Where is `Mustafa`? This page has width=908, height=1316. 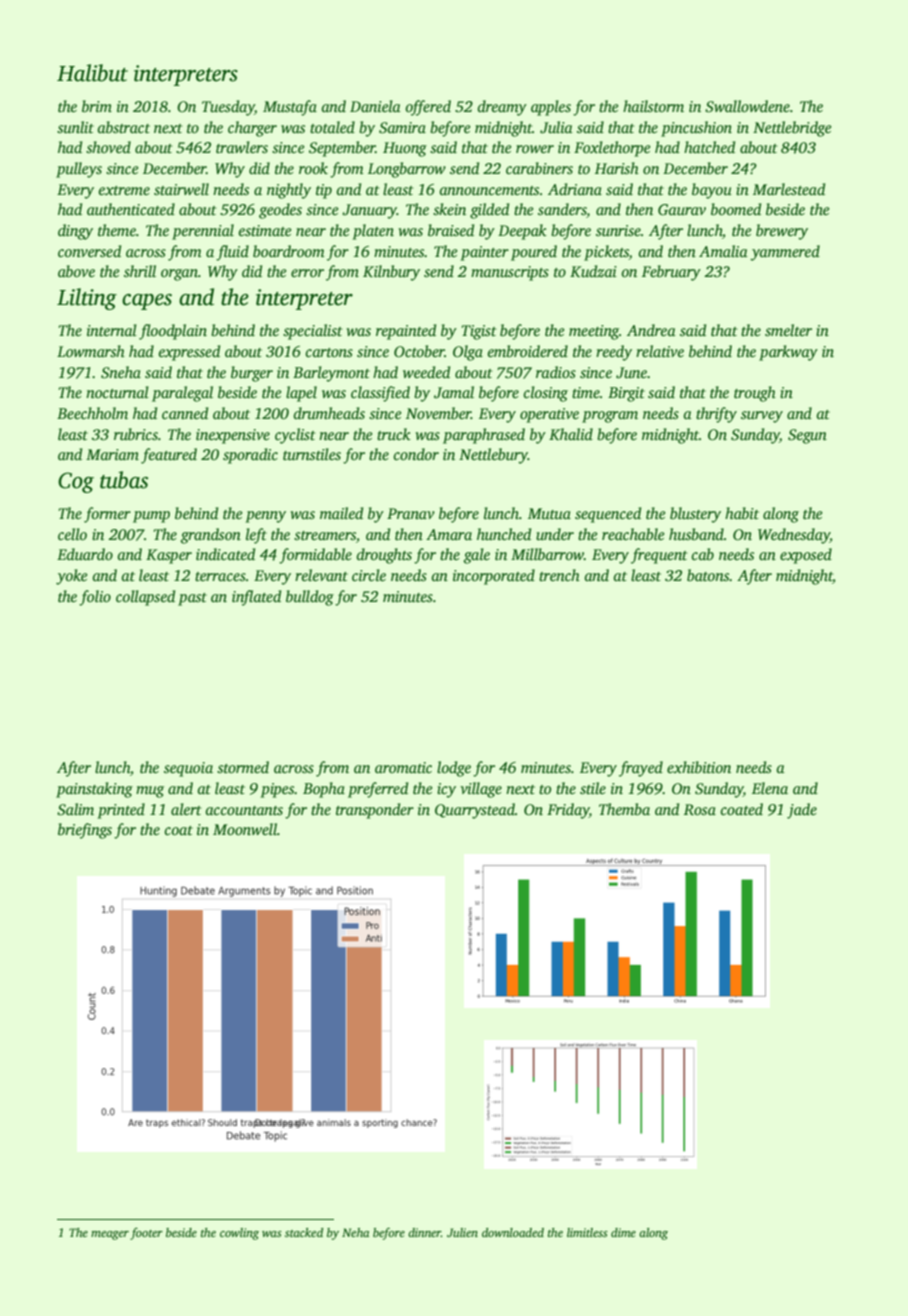
Mustafa is located at coordinates (290, 108).
